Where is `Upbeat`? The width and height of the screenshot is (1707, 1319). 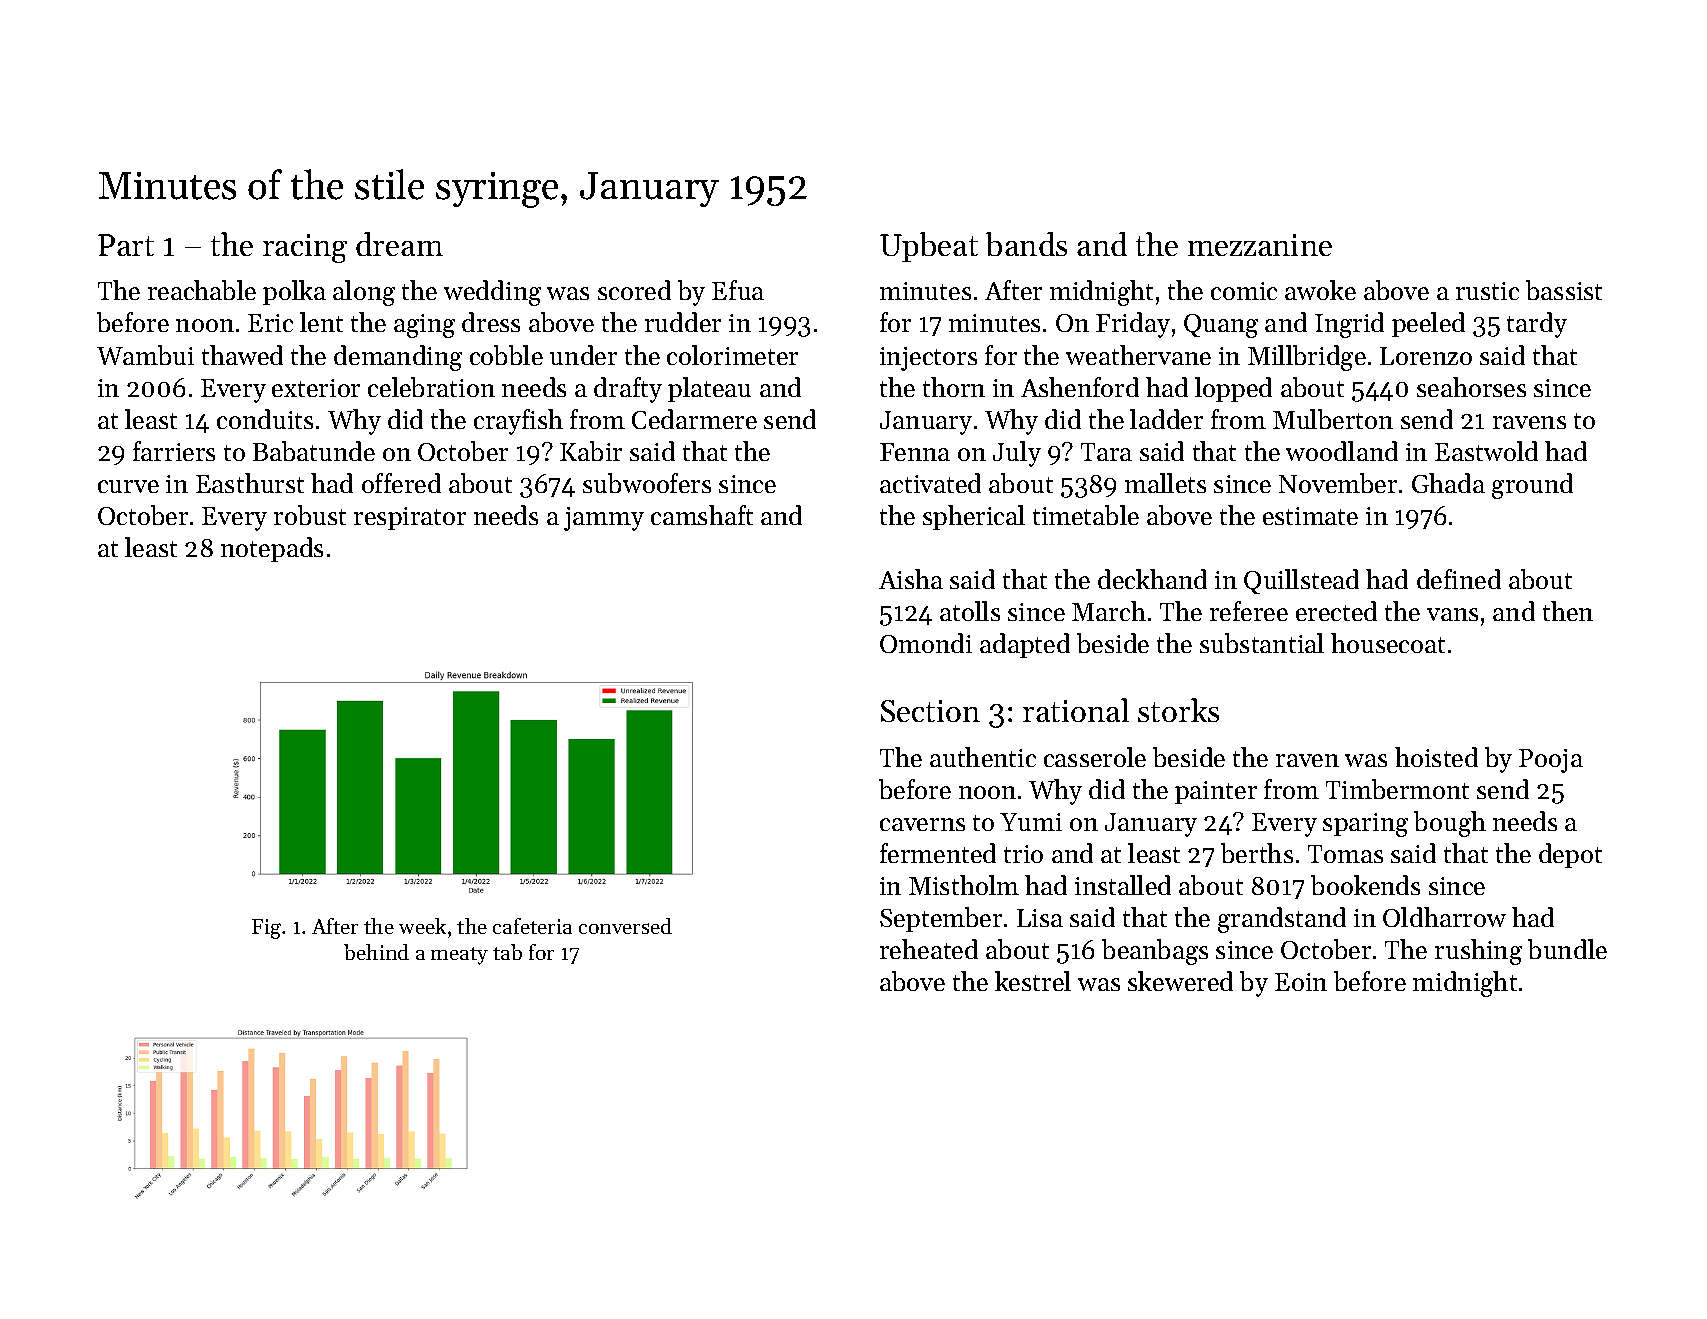 Upbeat is located at coordinates (929, 247).
